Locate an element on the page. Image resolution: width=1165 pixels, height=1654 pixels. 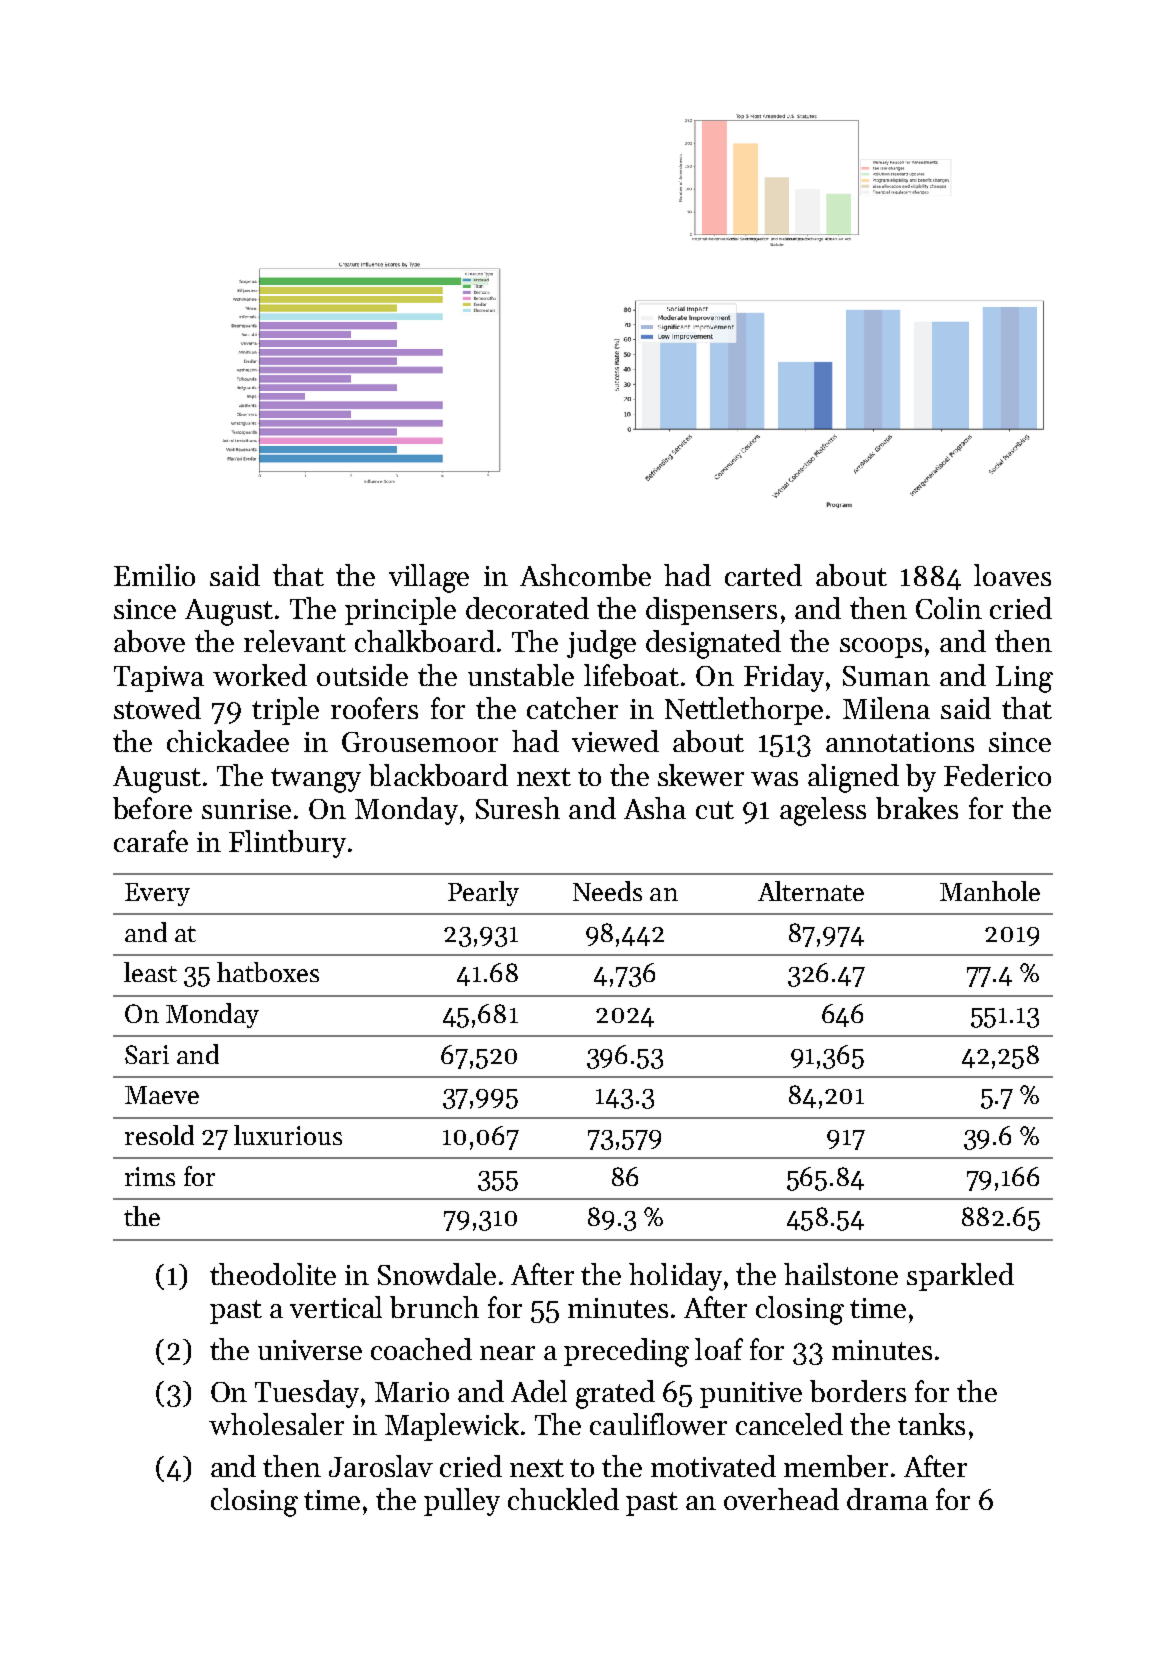
Ashcombe is located at coordinates (585, 575).
